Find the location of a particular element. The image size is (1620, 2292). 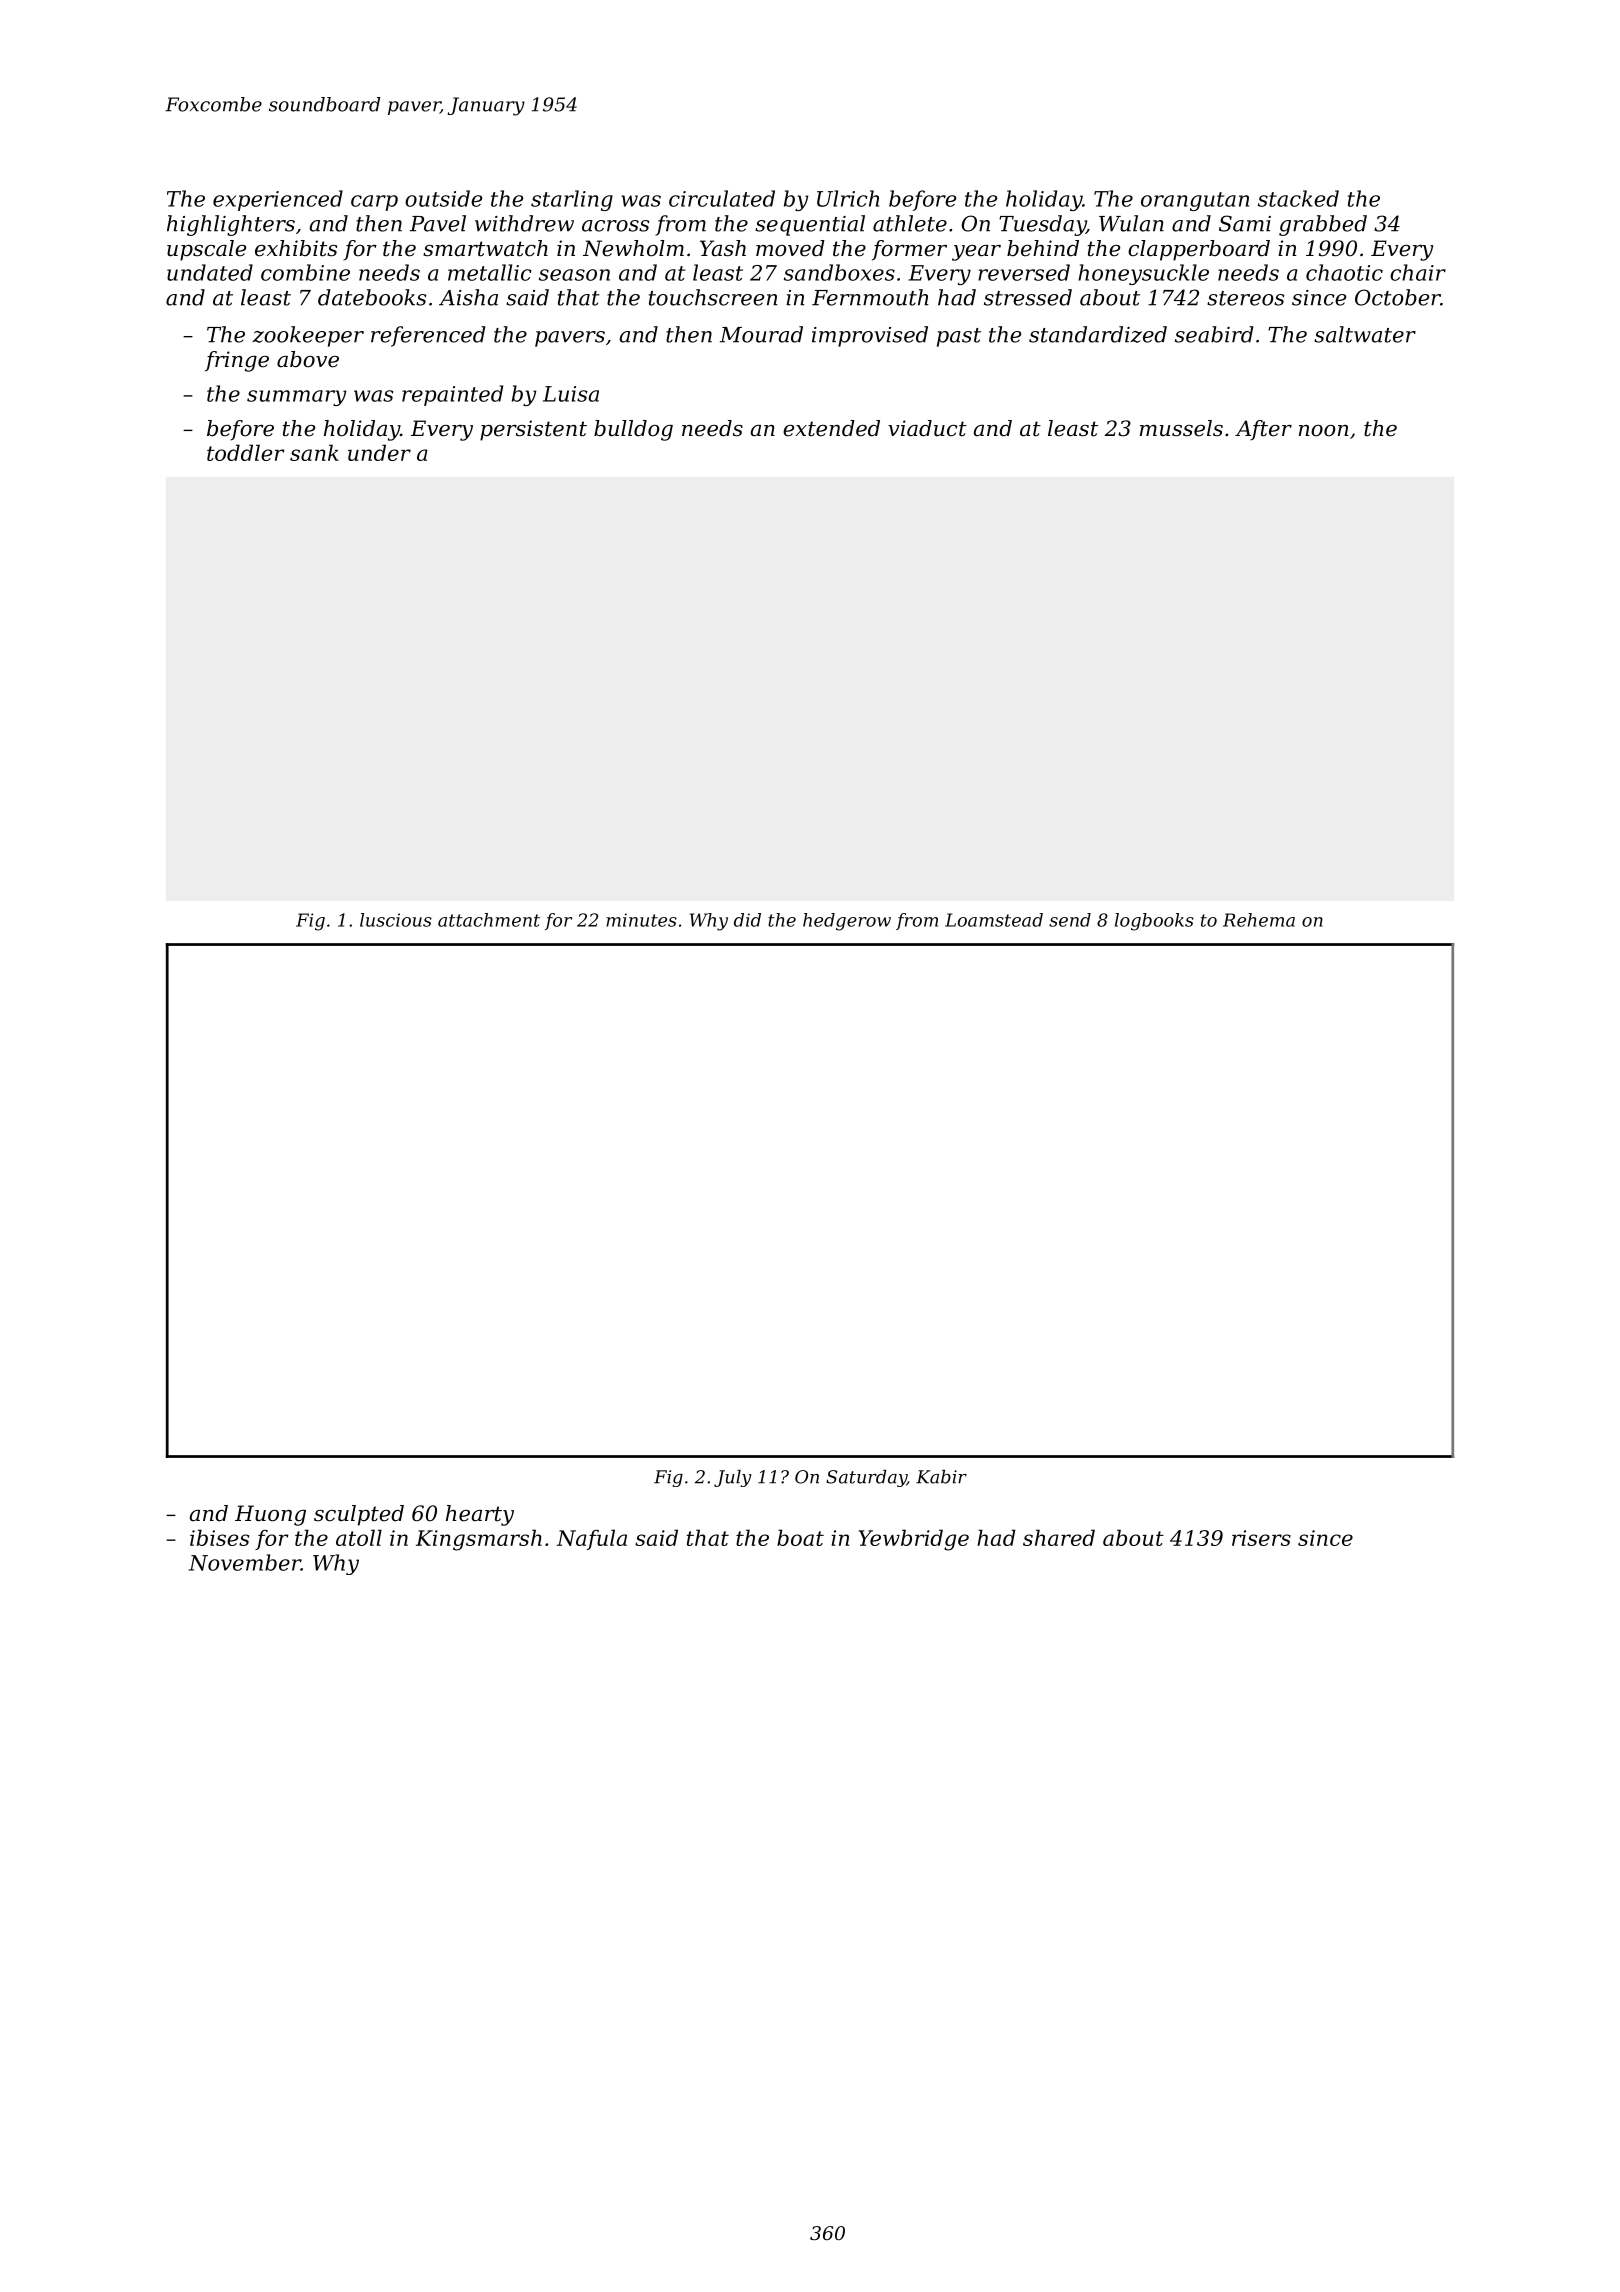

Kabir is located at coordinates (941, 1477).
